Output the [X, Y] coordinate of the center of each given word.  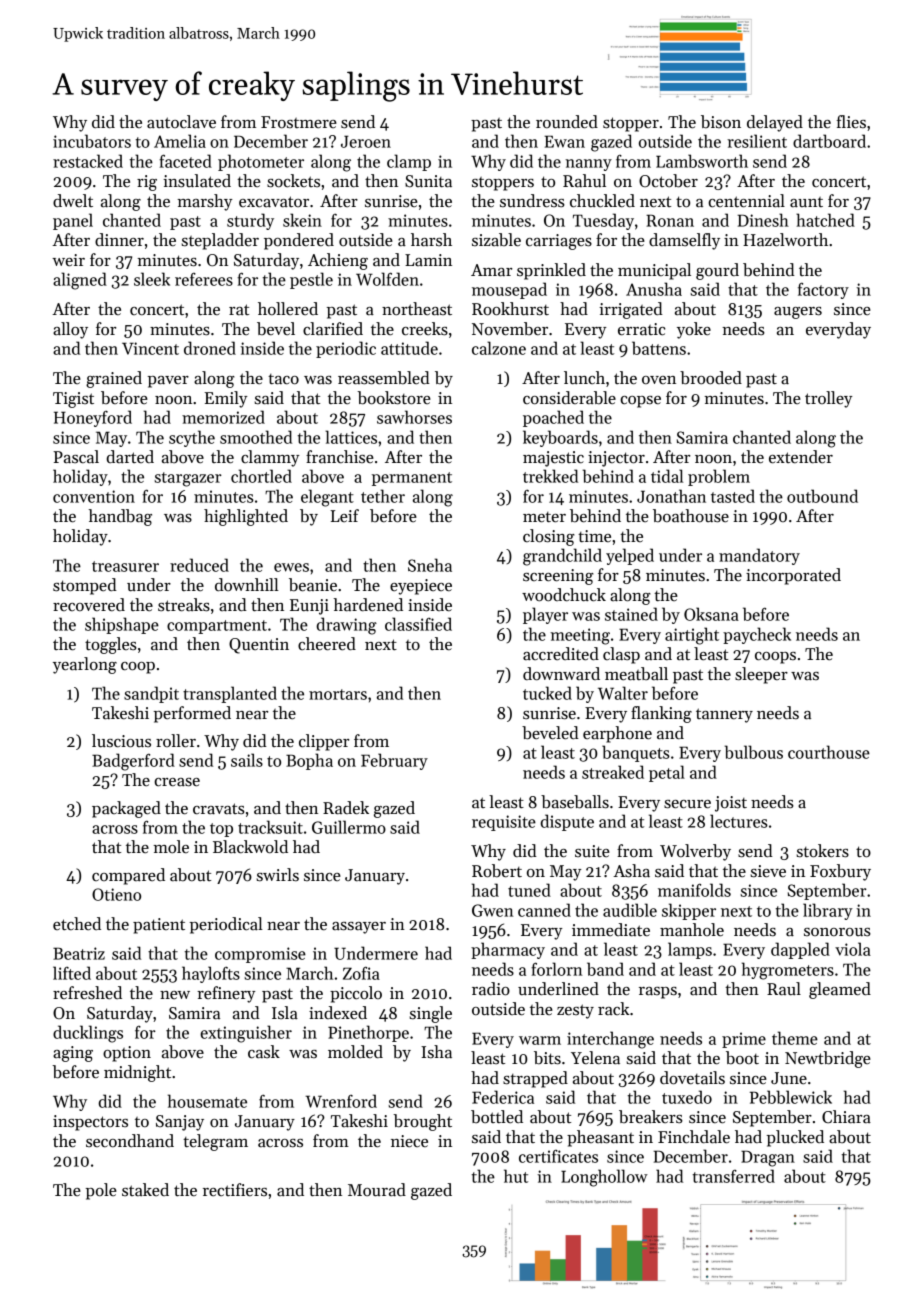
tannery [724, 715]
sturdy [250, 221]
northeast [417, 309]
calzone [499, 348]
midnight [137, 1073]
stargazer [188, 479]
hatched [825, 220]
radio [491, 989]
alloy [70, 330]
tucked [547, 693]
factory [823, 290]
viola [853, 949]
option [127, 1054]
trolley [829, 399]
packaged [126, 809]
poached [553, 418]
